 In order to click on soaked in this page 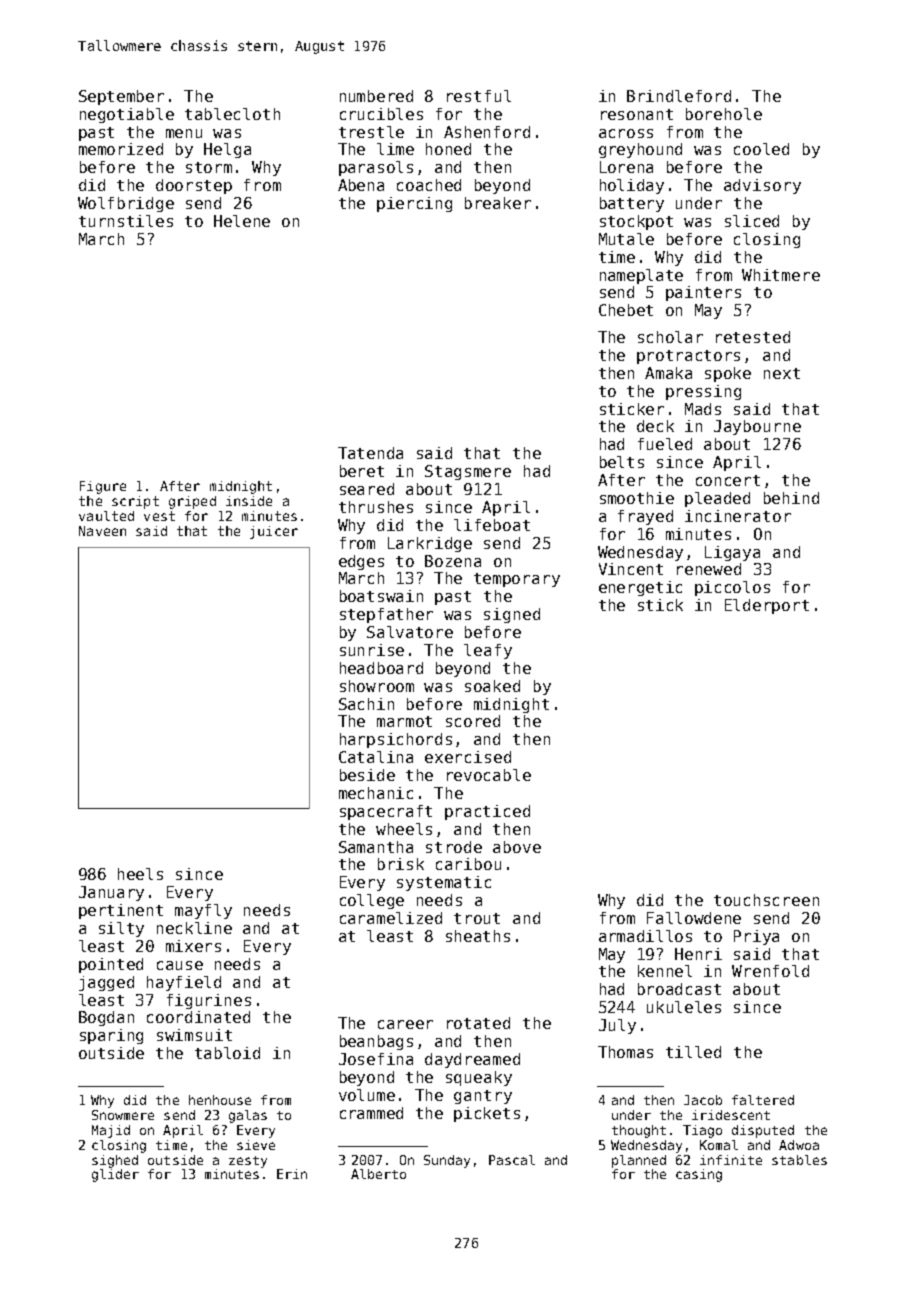, I will do `click(492, 686)`.
